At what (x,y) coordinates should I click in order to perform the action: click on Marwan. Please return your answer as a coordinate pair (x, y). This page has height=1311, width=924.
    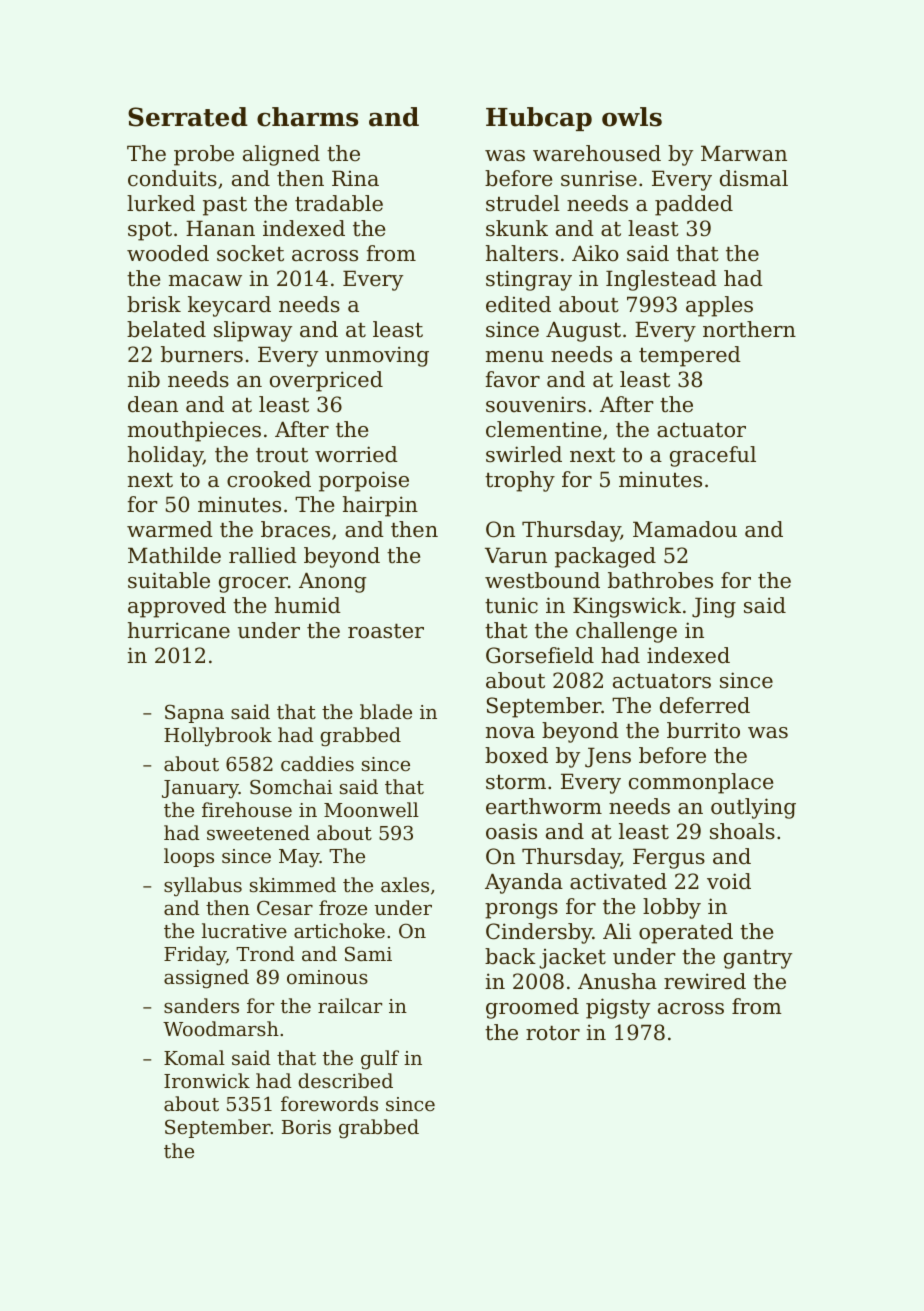
    Looking at the image, I should click on (744, 153).
